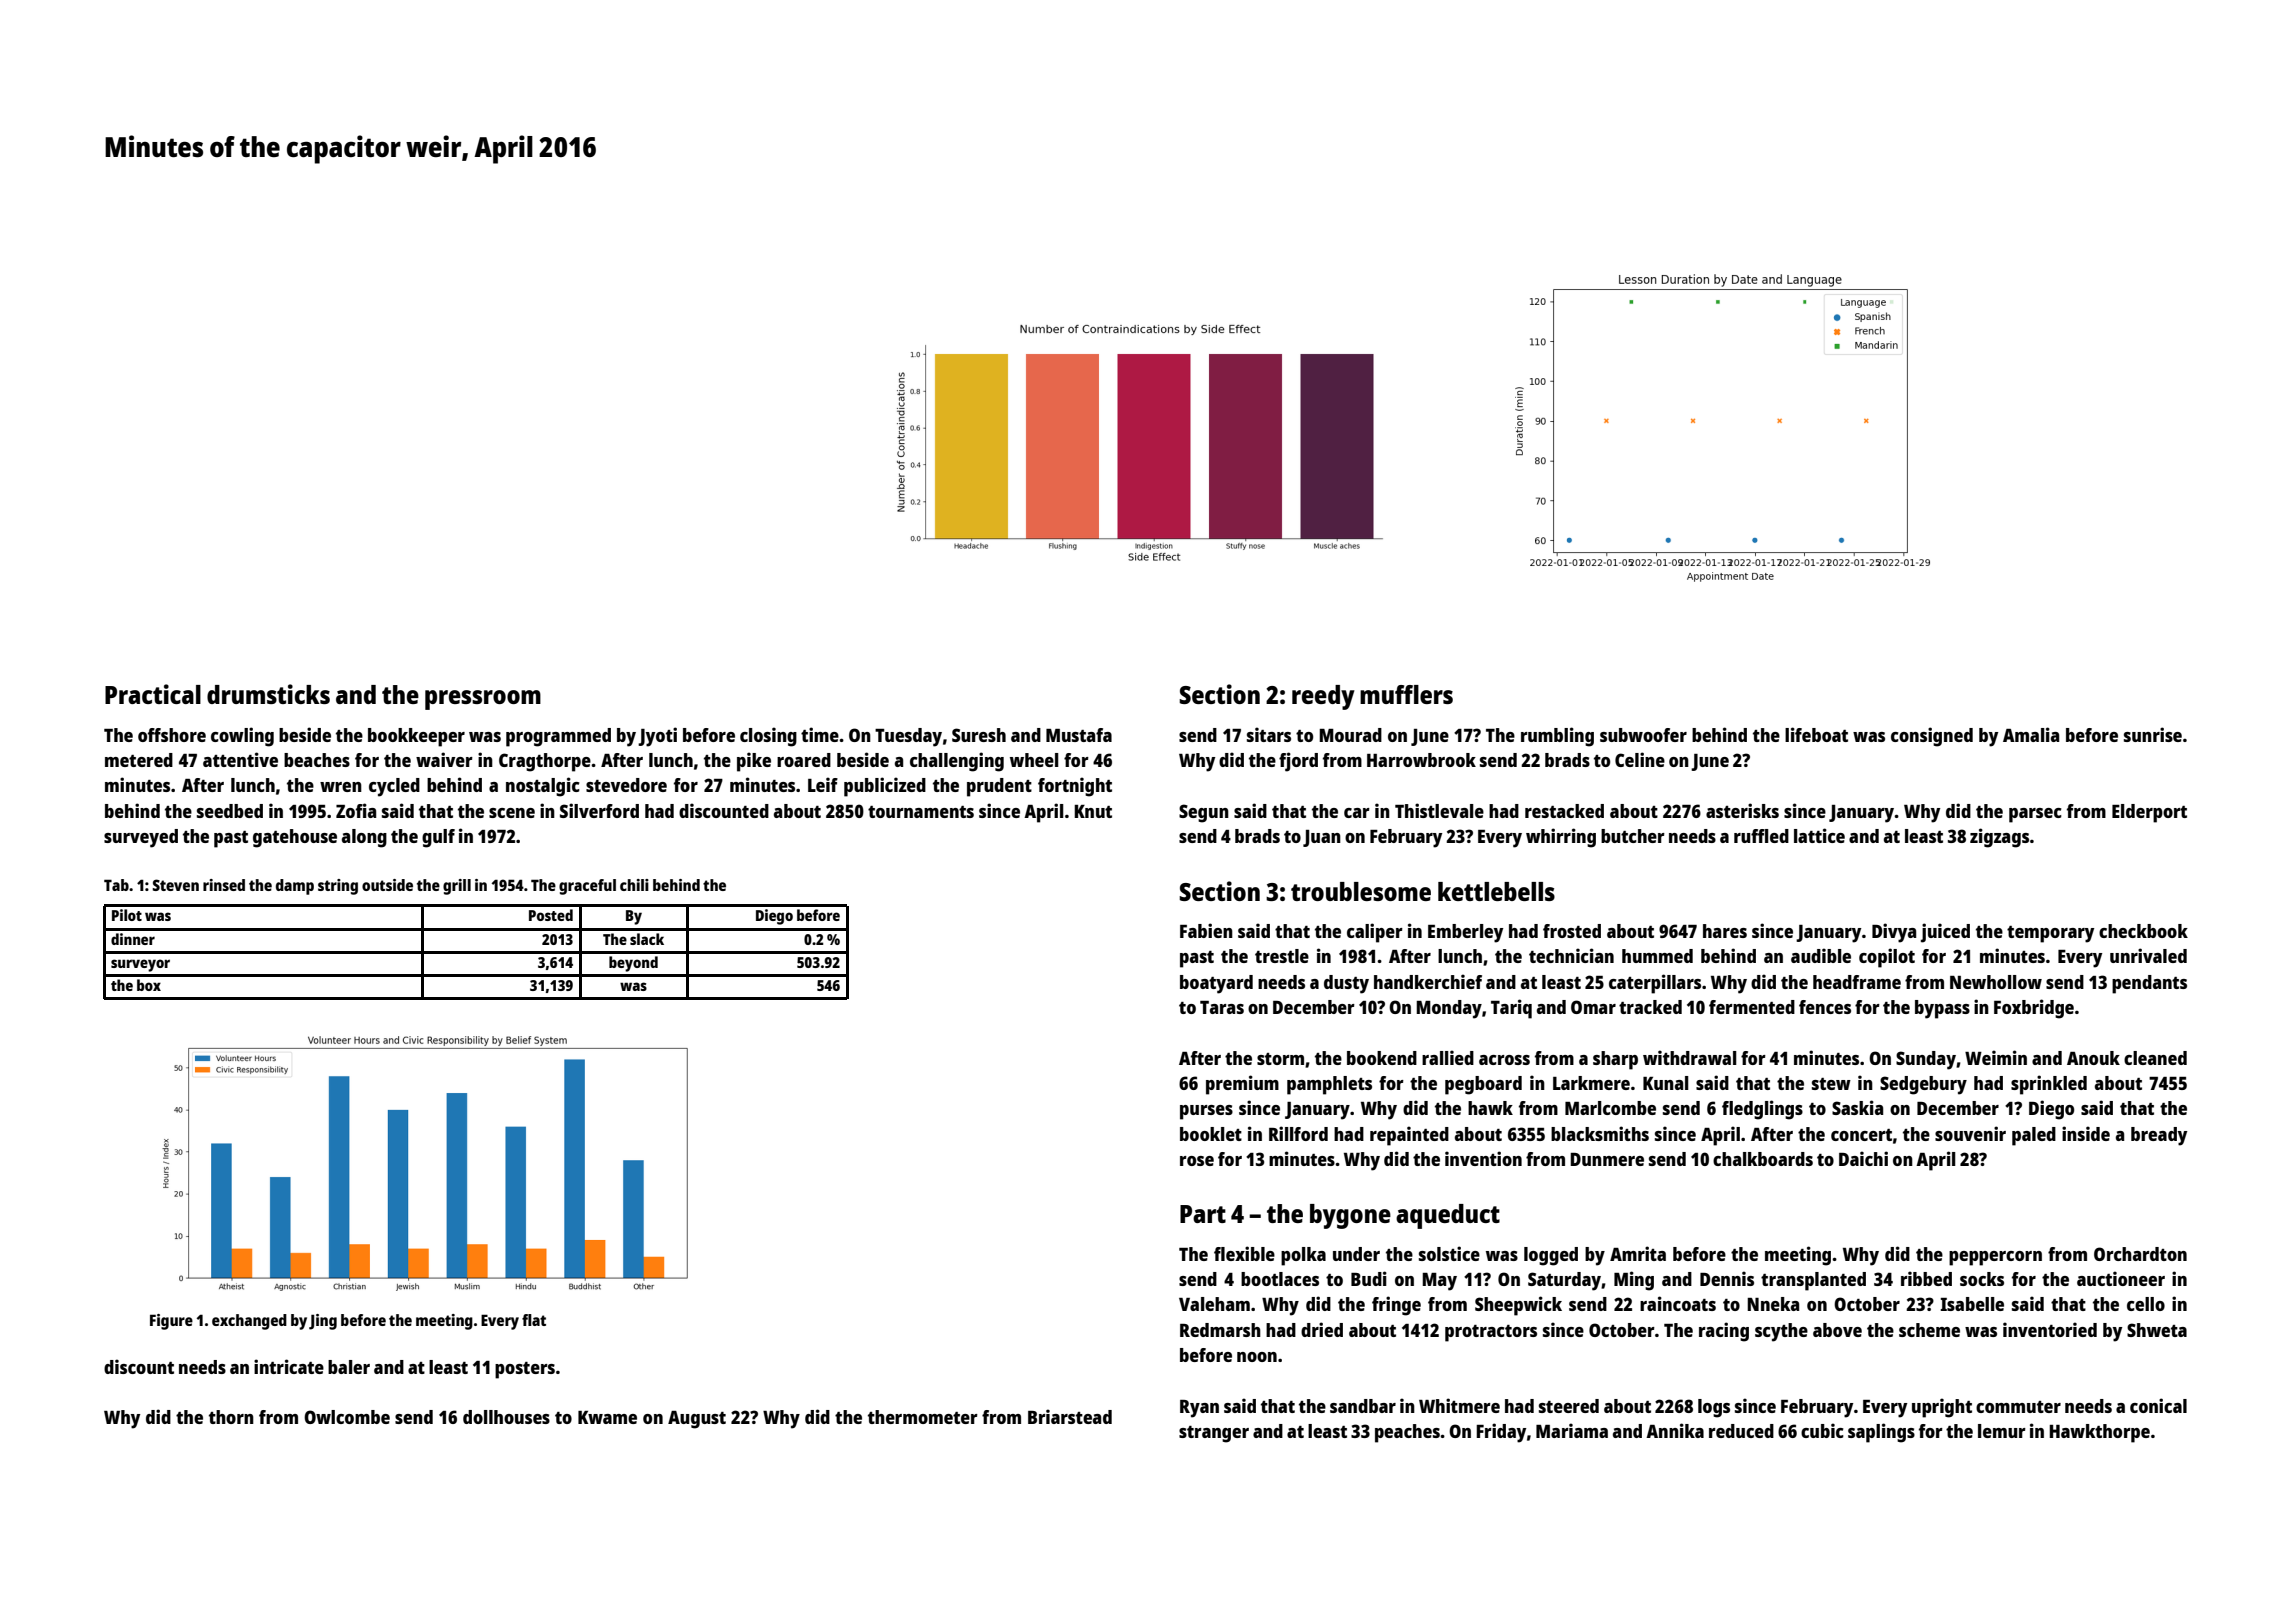  What do you see at coordinates (1222, 1007) in the screenshot?
I see `Taras` at bounding box center [1222, 1007].
